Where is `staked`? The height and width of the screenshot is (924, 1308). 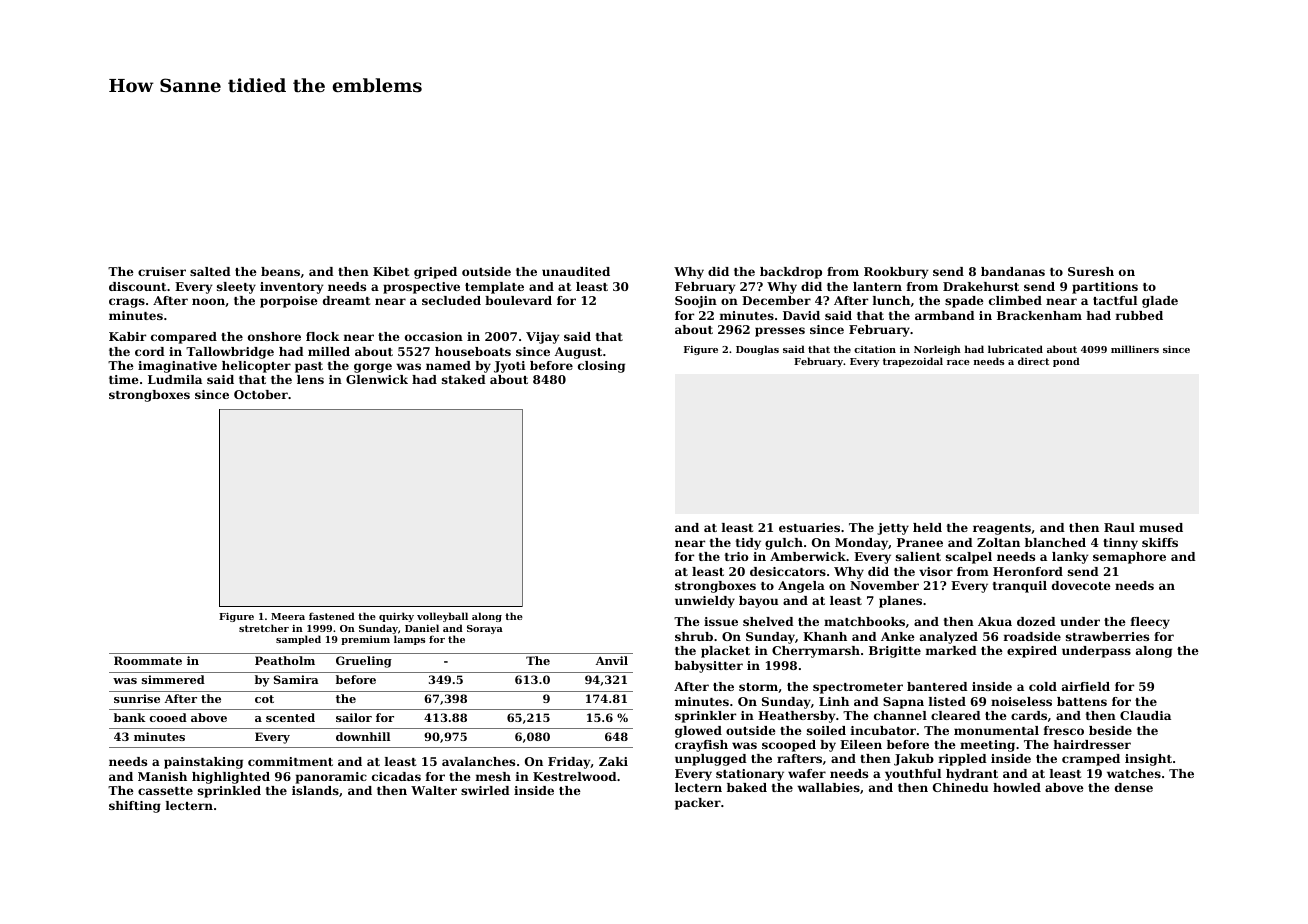 staked is located at coordinates (464, 379).
